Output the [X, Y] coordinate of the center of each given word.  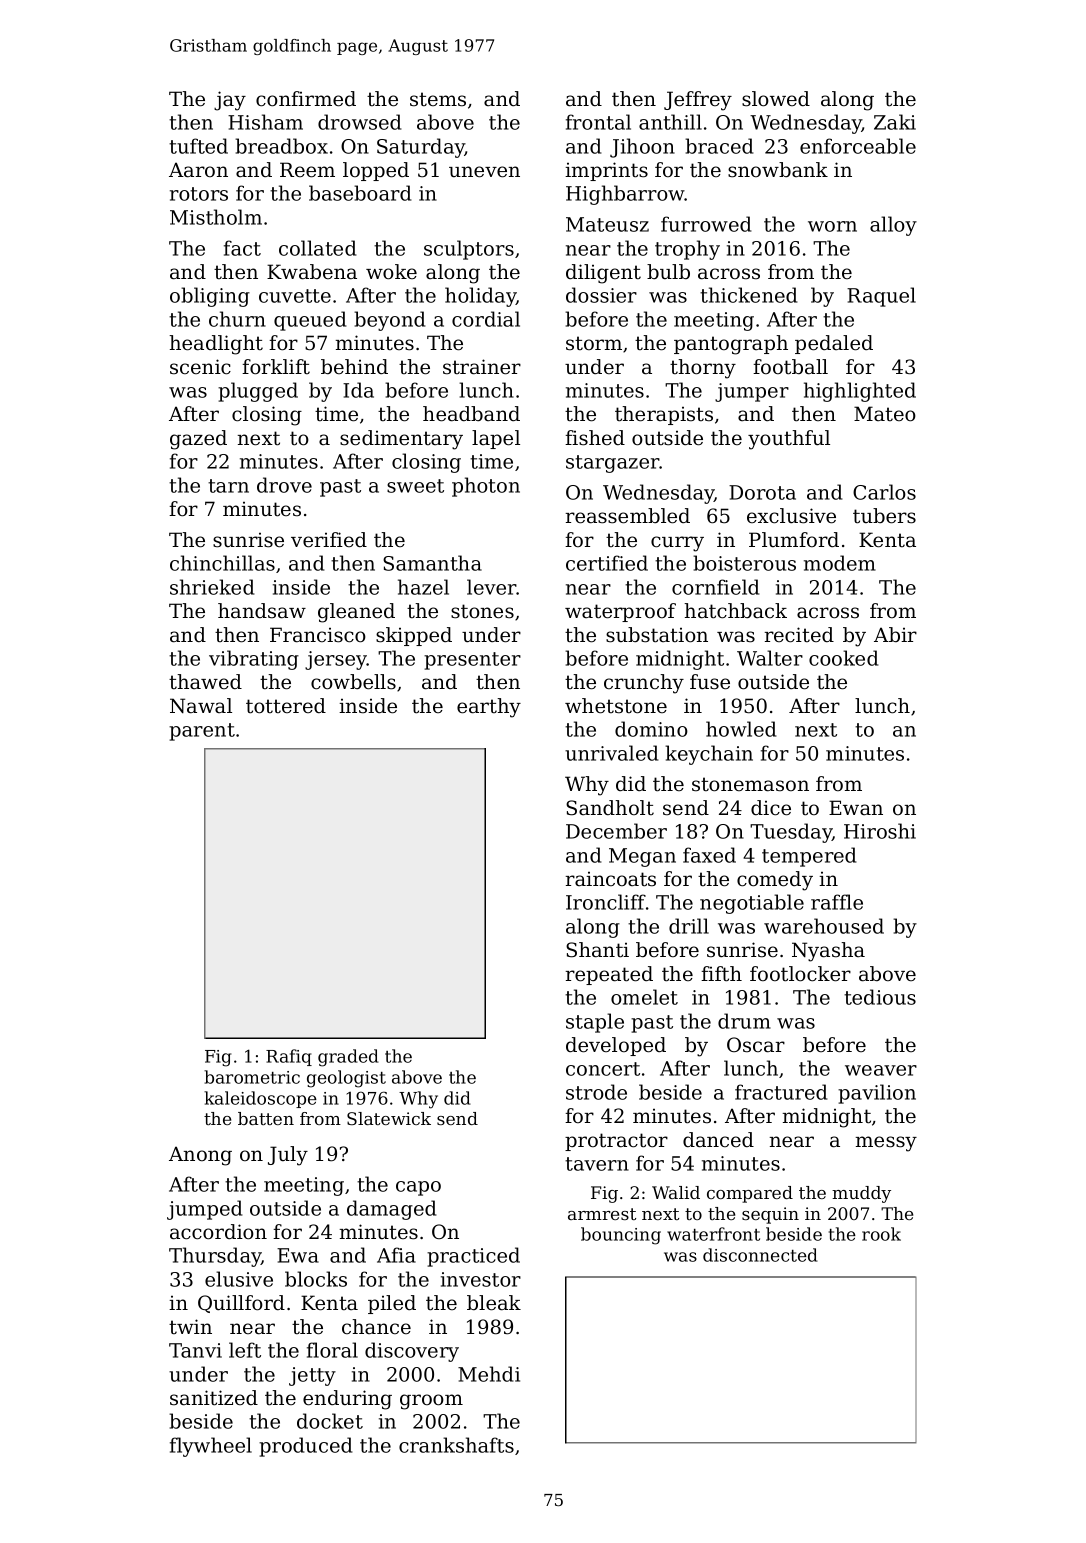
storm [594, 343]
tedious [880, 997]
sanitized [214, 1398]
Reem [307, 170]
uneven [484, 172]
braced [719, 146]
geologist [346, 1079]
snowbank [778, 170]
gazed [198, 440]
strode [596, 1092]
